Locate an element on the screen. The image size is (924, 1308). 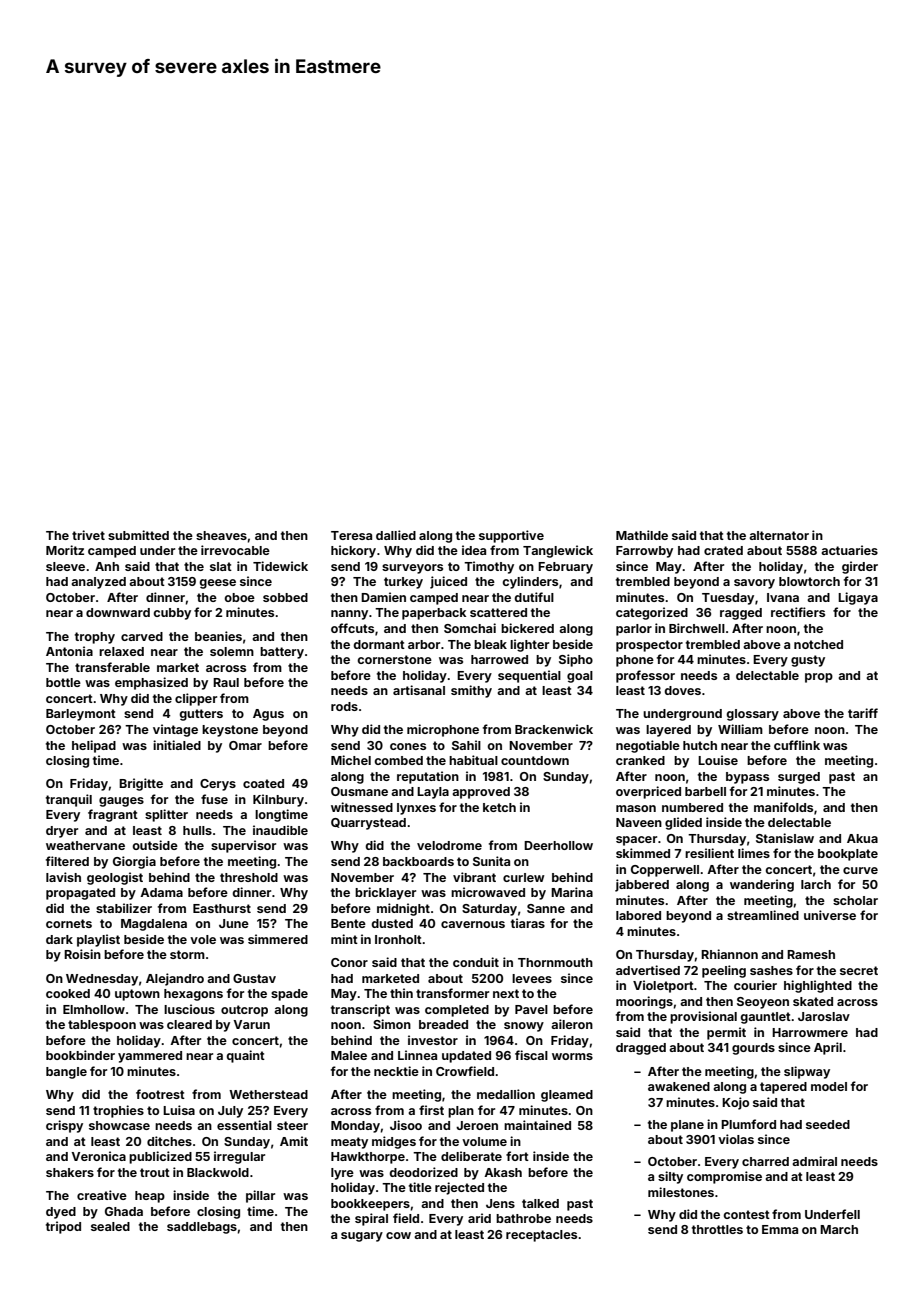
Wednesday is located at coordinates (102, 980).
